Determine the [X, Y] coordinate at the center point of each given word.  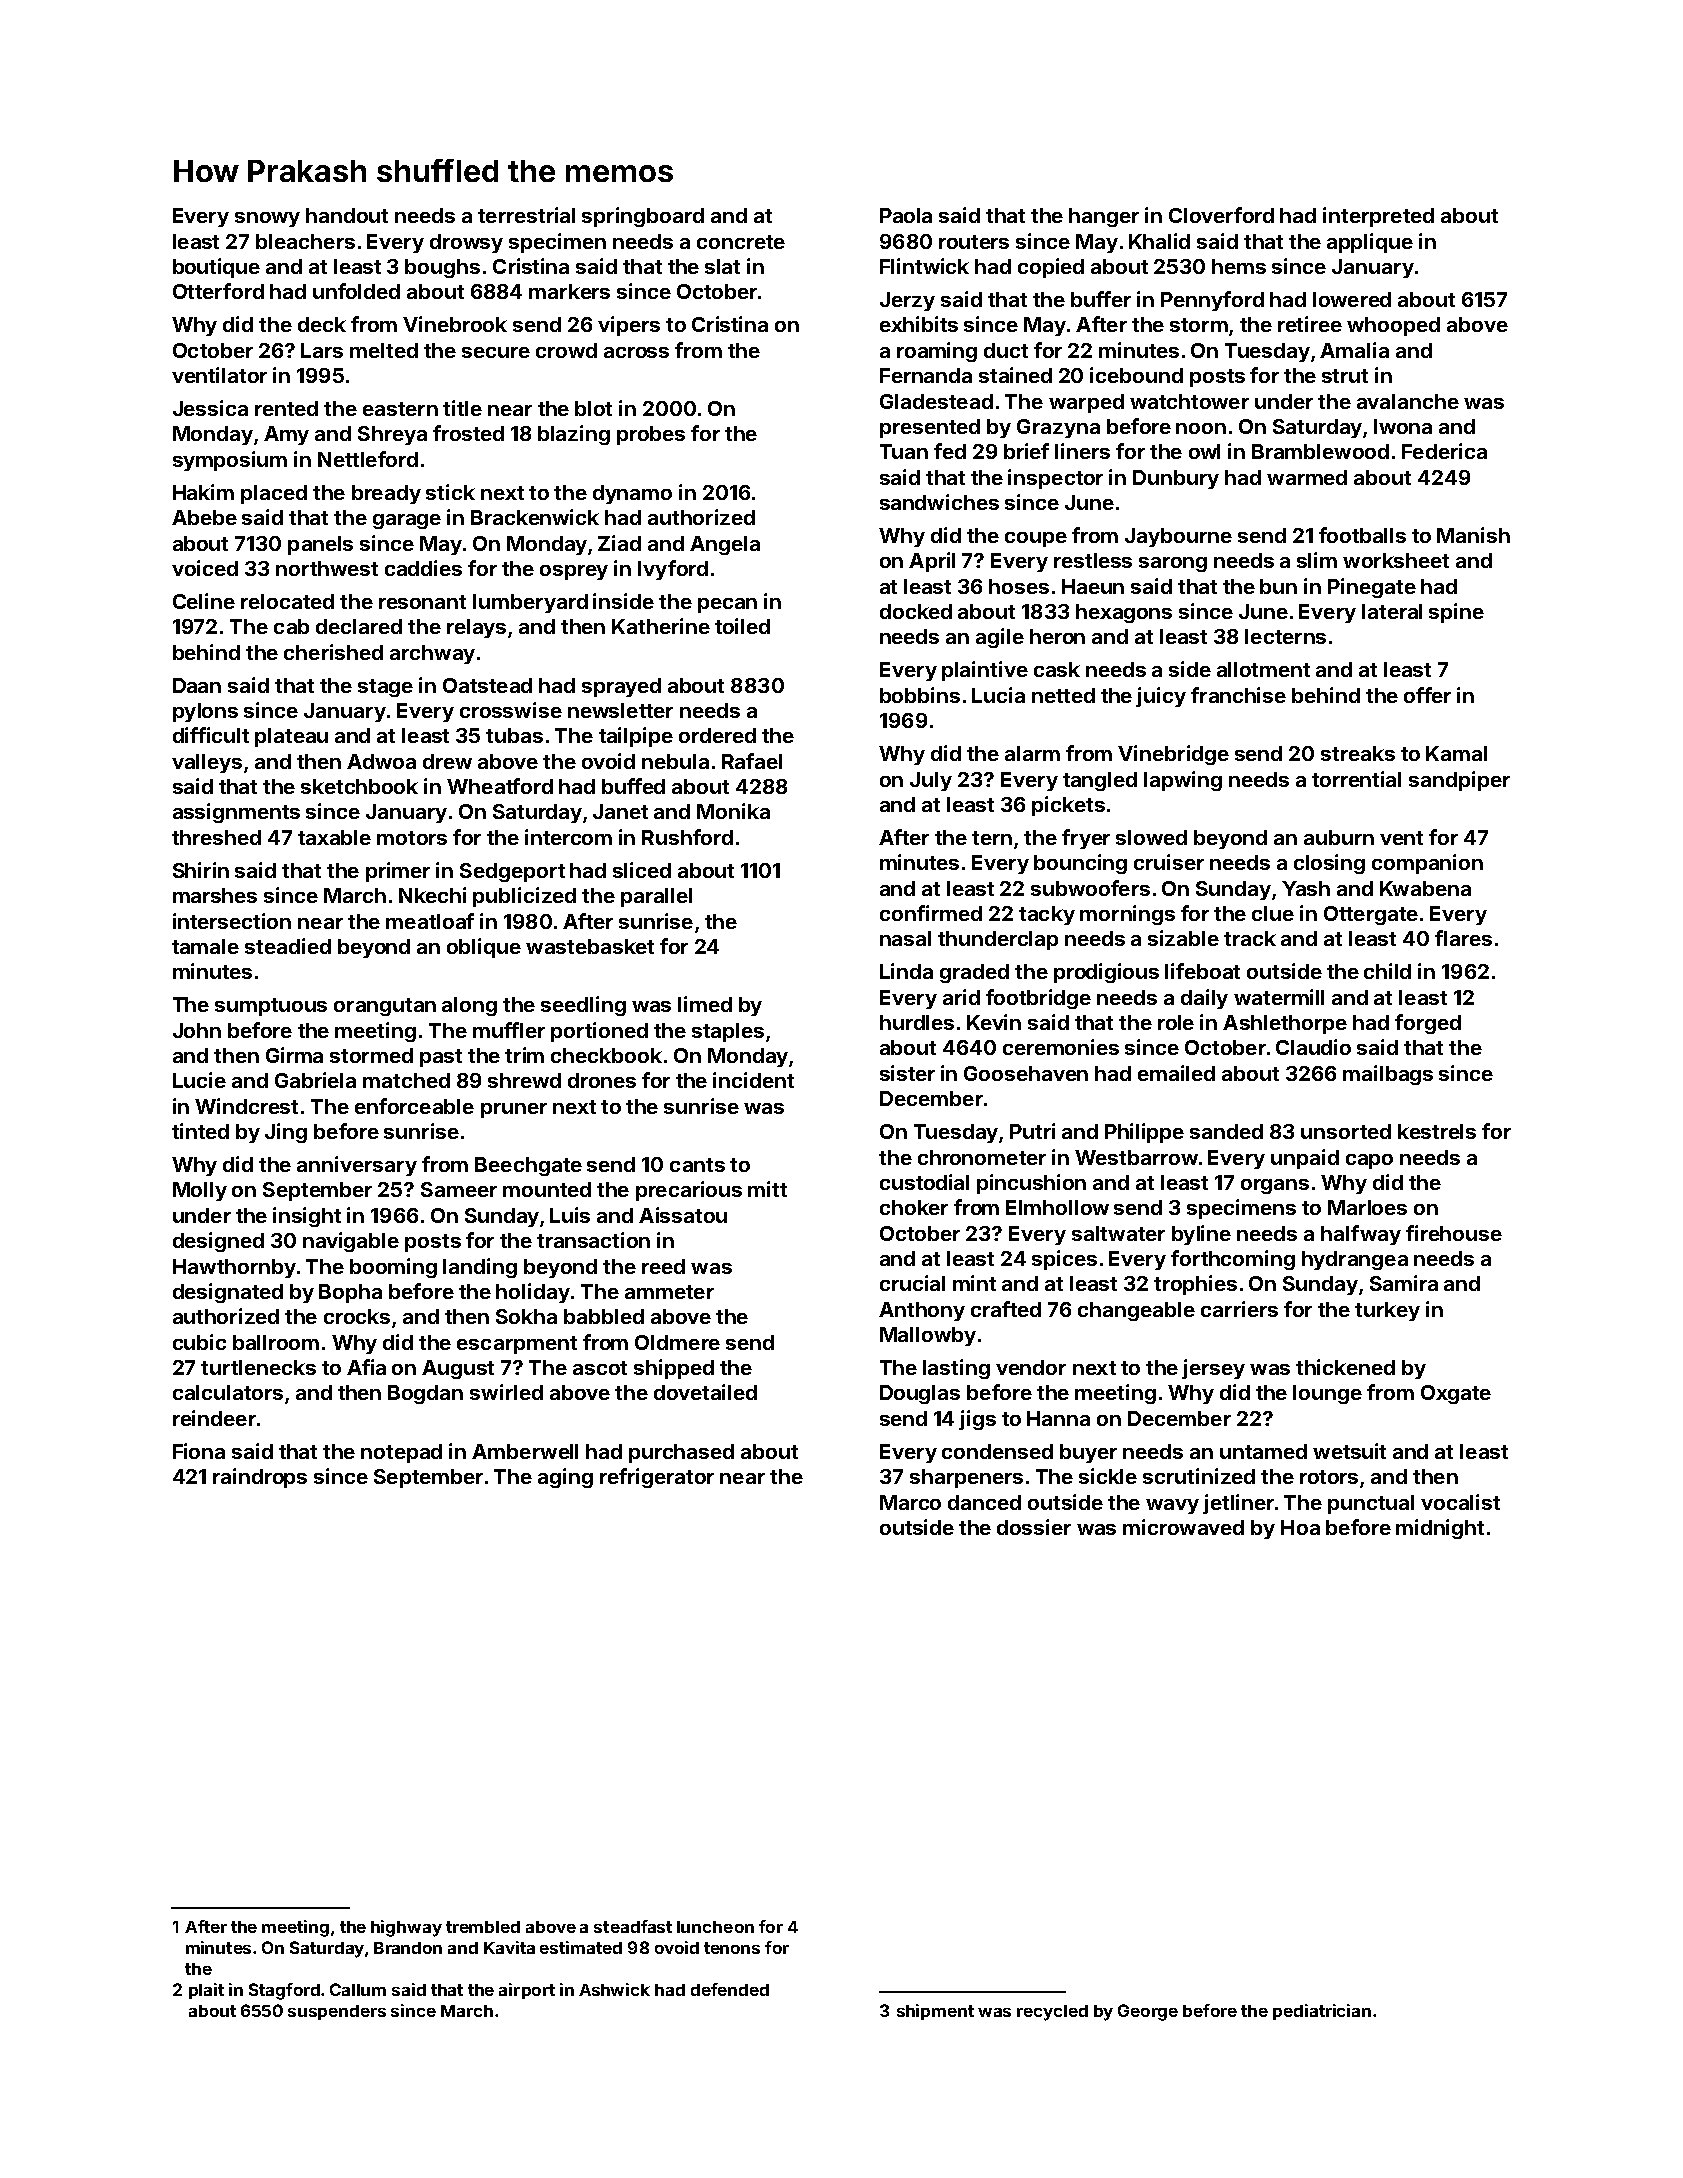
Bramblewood [1320, 451]
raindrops [260, 1478]
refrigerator [657, 1478]
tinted [200, 1131]
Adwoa [381, 761]
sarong [1173, 564]
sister [907, 1073]
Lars [322, 350]
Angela [725, 545]
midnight [1440, 1529]
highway [406, 1928]
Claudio [1313, 1047]
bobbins [920, 695]
